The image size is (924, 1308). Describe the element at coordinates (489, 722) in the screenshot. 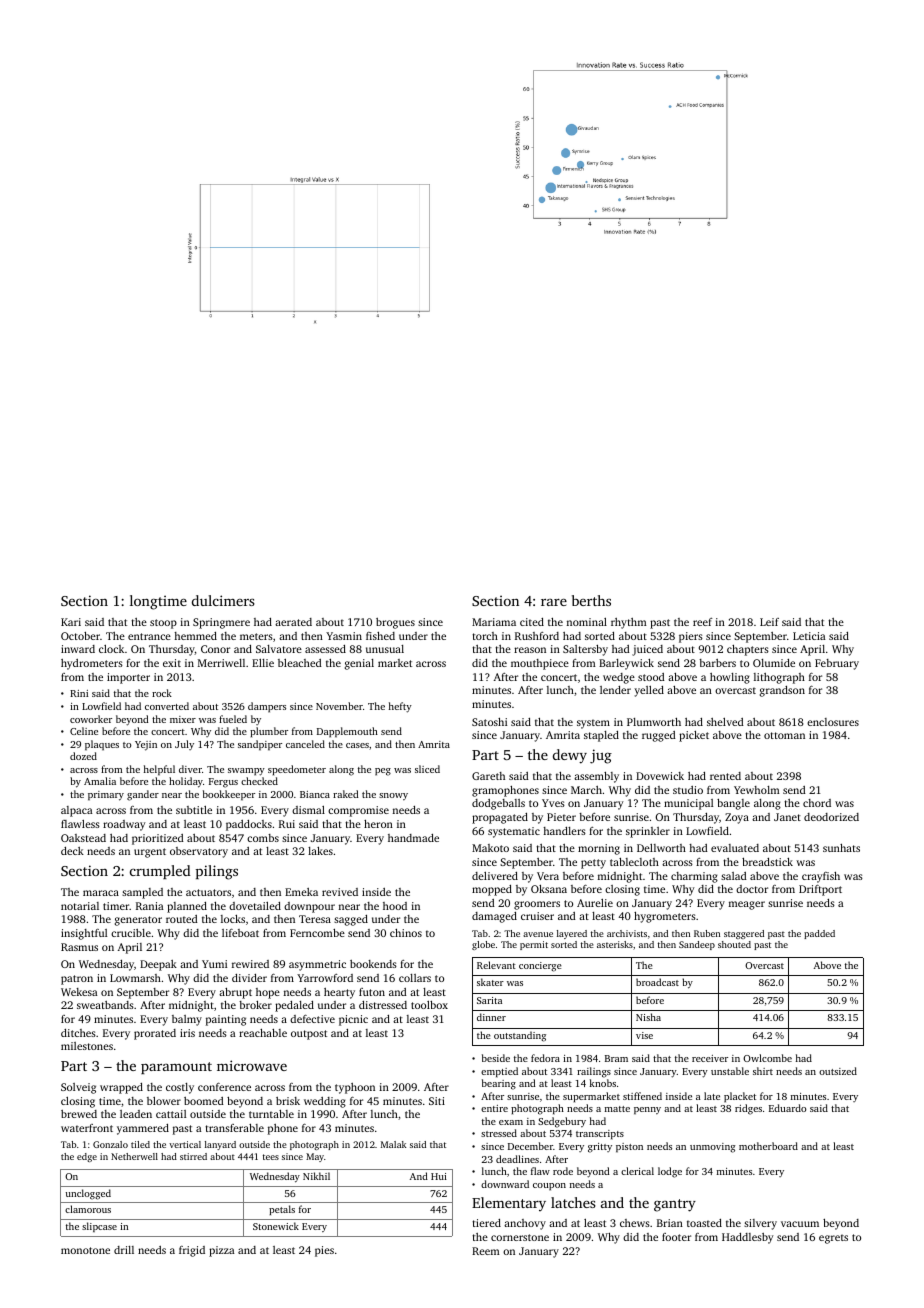

I see `Satoshi` at that location.
